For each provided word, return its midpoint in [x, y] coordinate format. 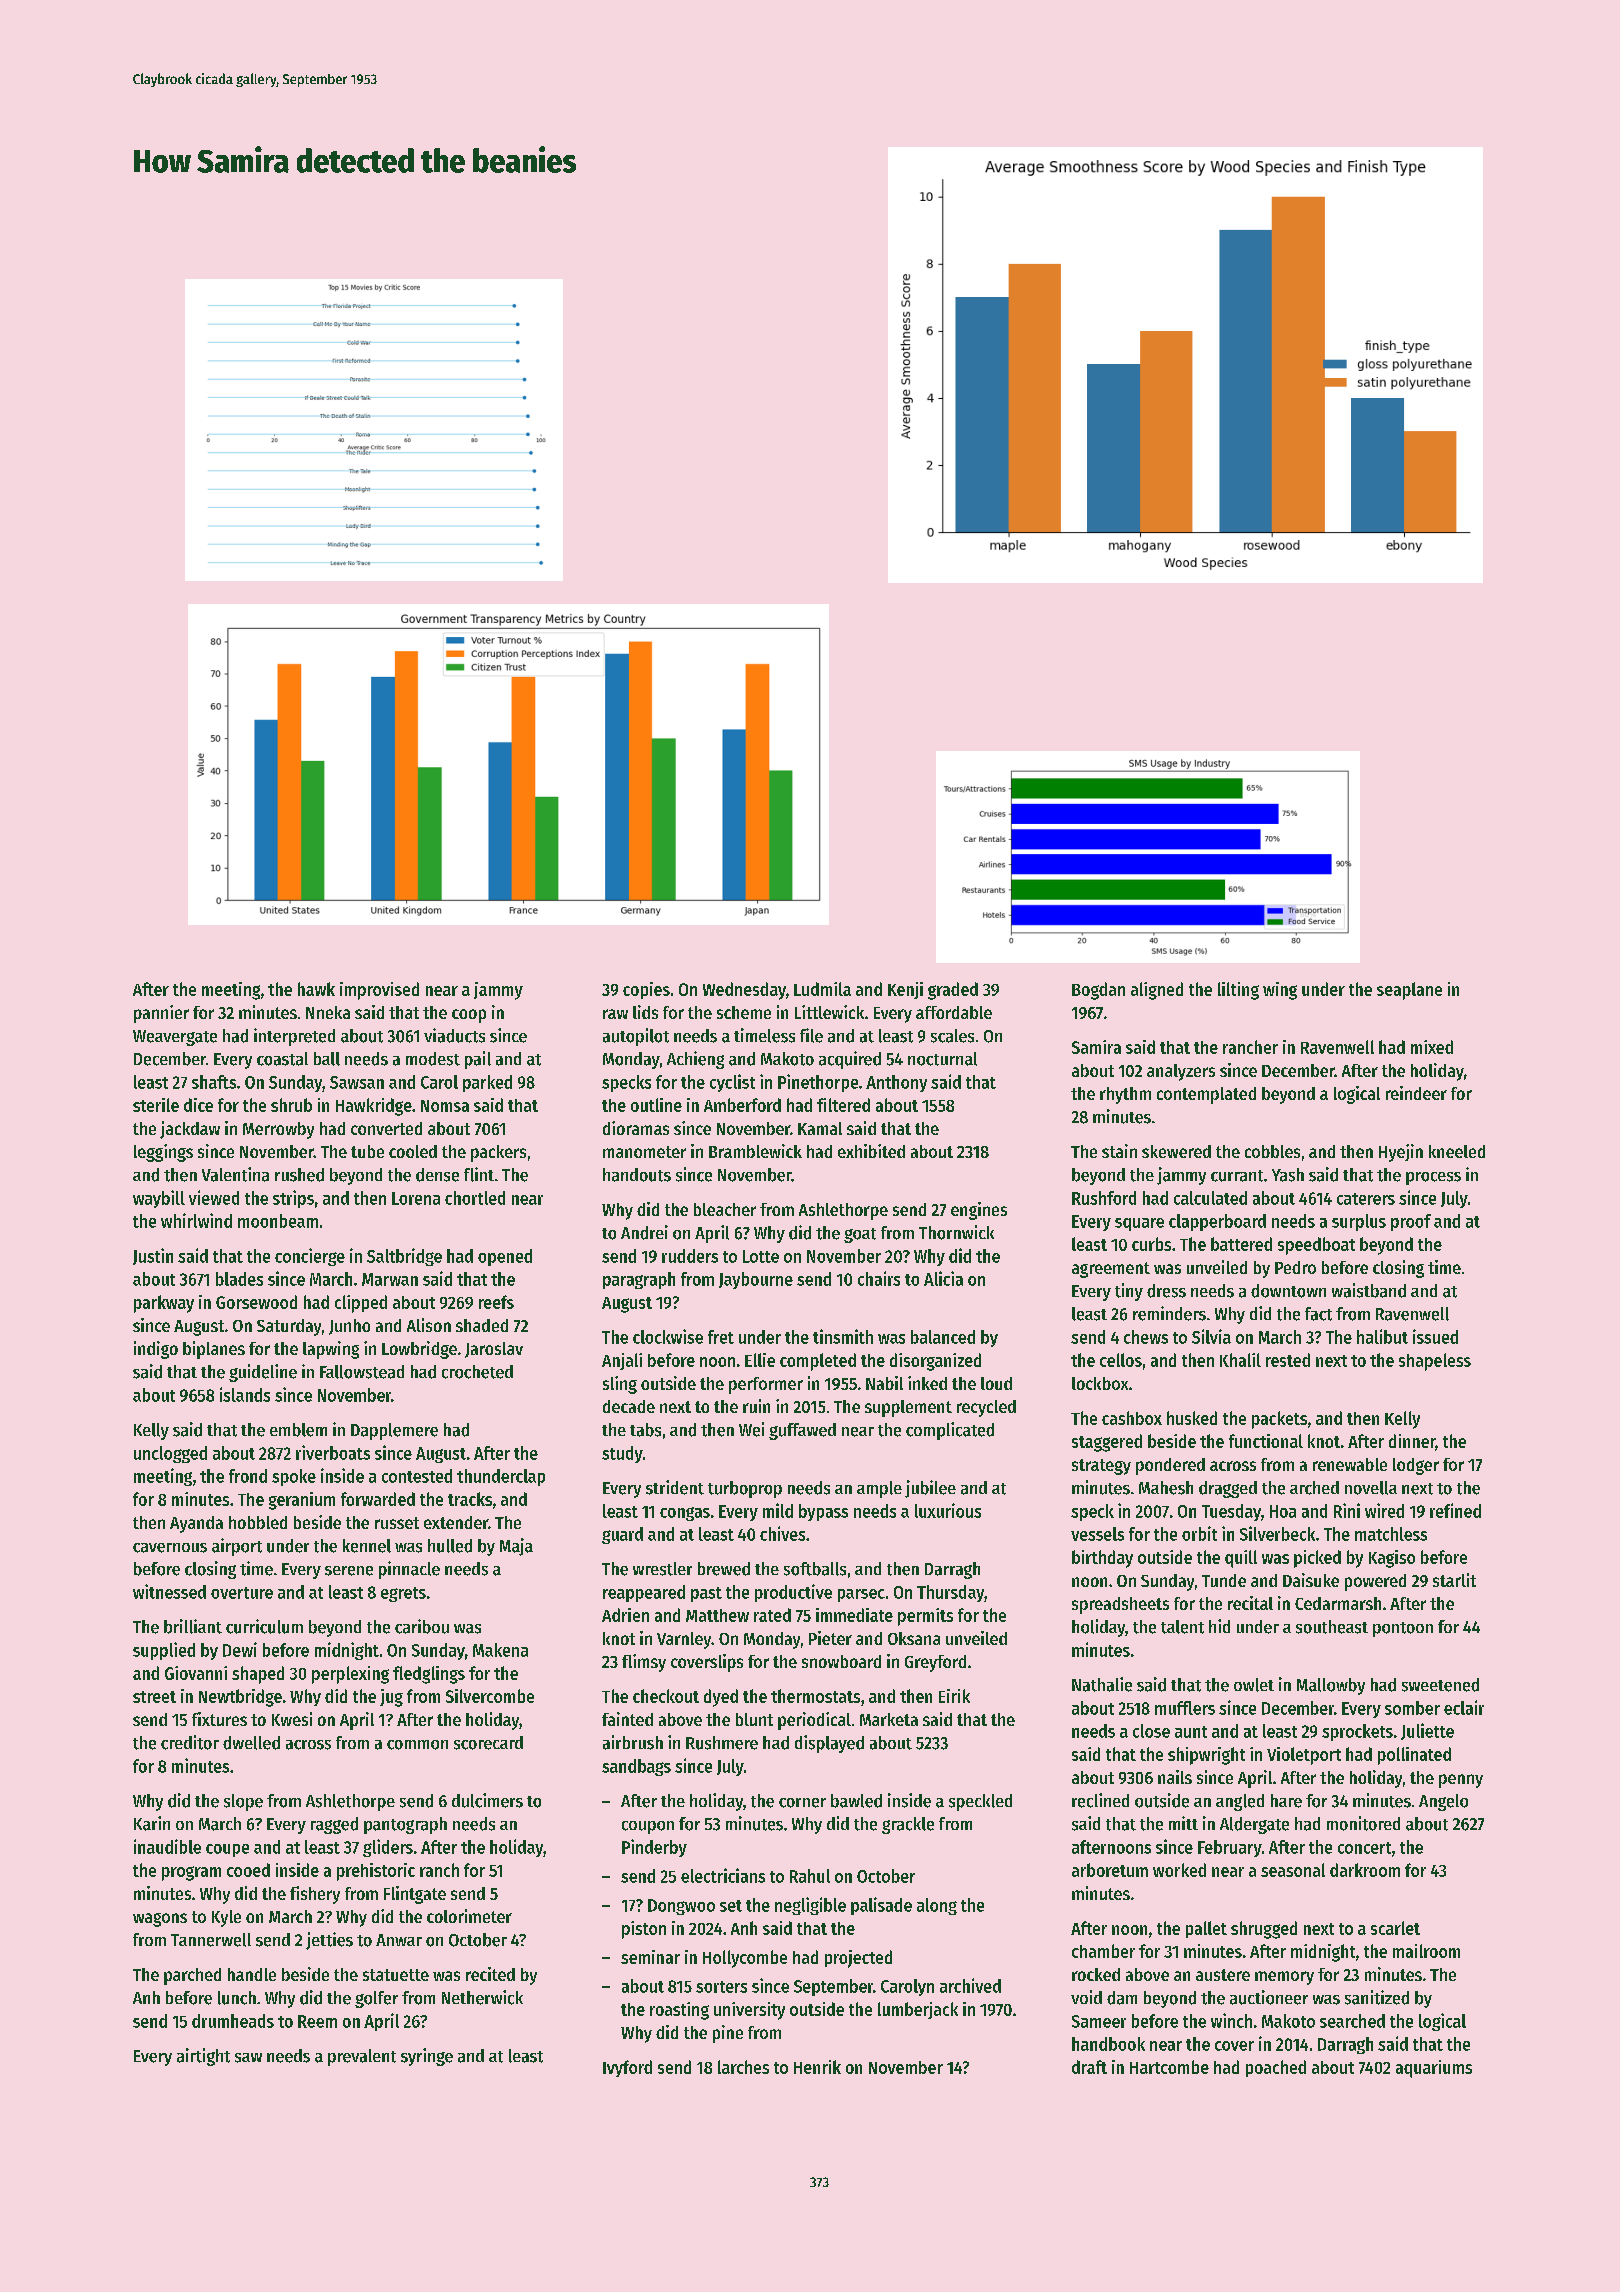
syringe [427, 2057]
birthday [1102, 1559]
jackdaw [190, 1130]
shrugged [1264, 1930]
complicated [950, 1431]
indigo [156, 1350]
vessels [1097, 1534]
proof [1411, 1222]
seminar [650, 1957]
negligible [810, 1906]
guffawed [802, 1431]
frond [248, 1476]
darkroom [1365, 1870]
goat [860, 1235]
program [191, 1873]
